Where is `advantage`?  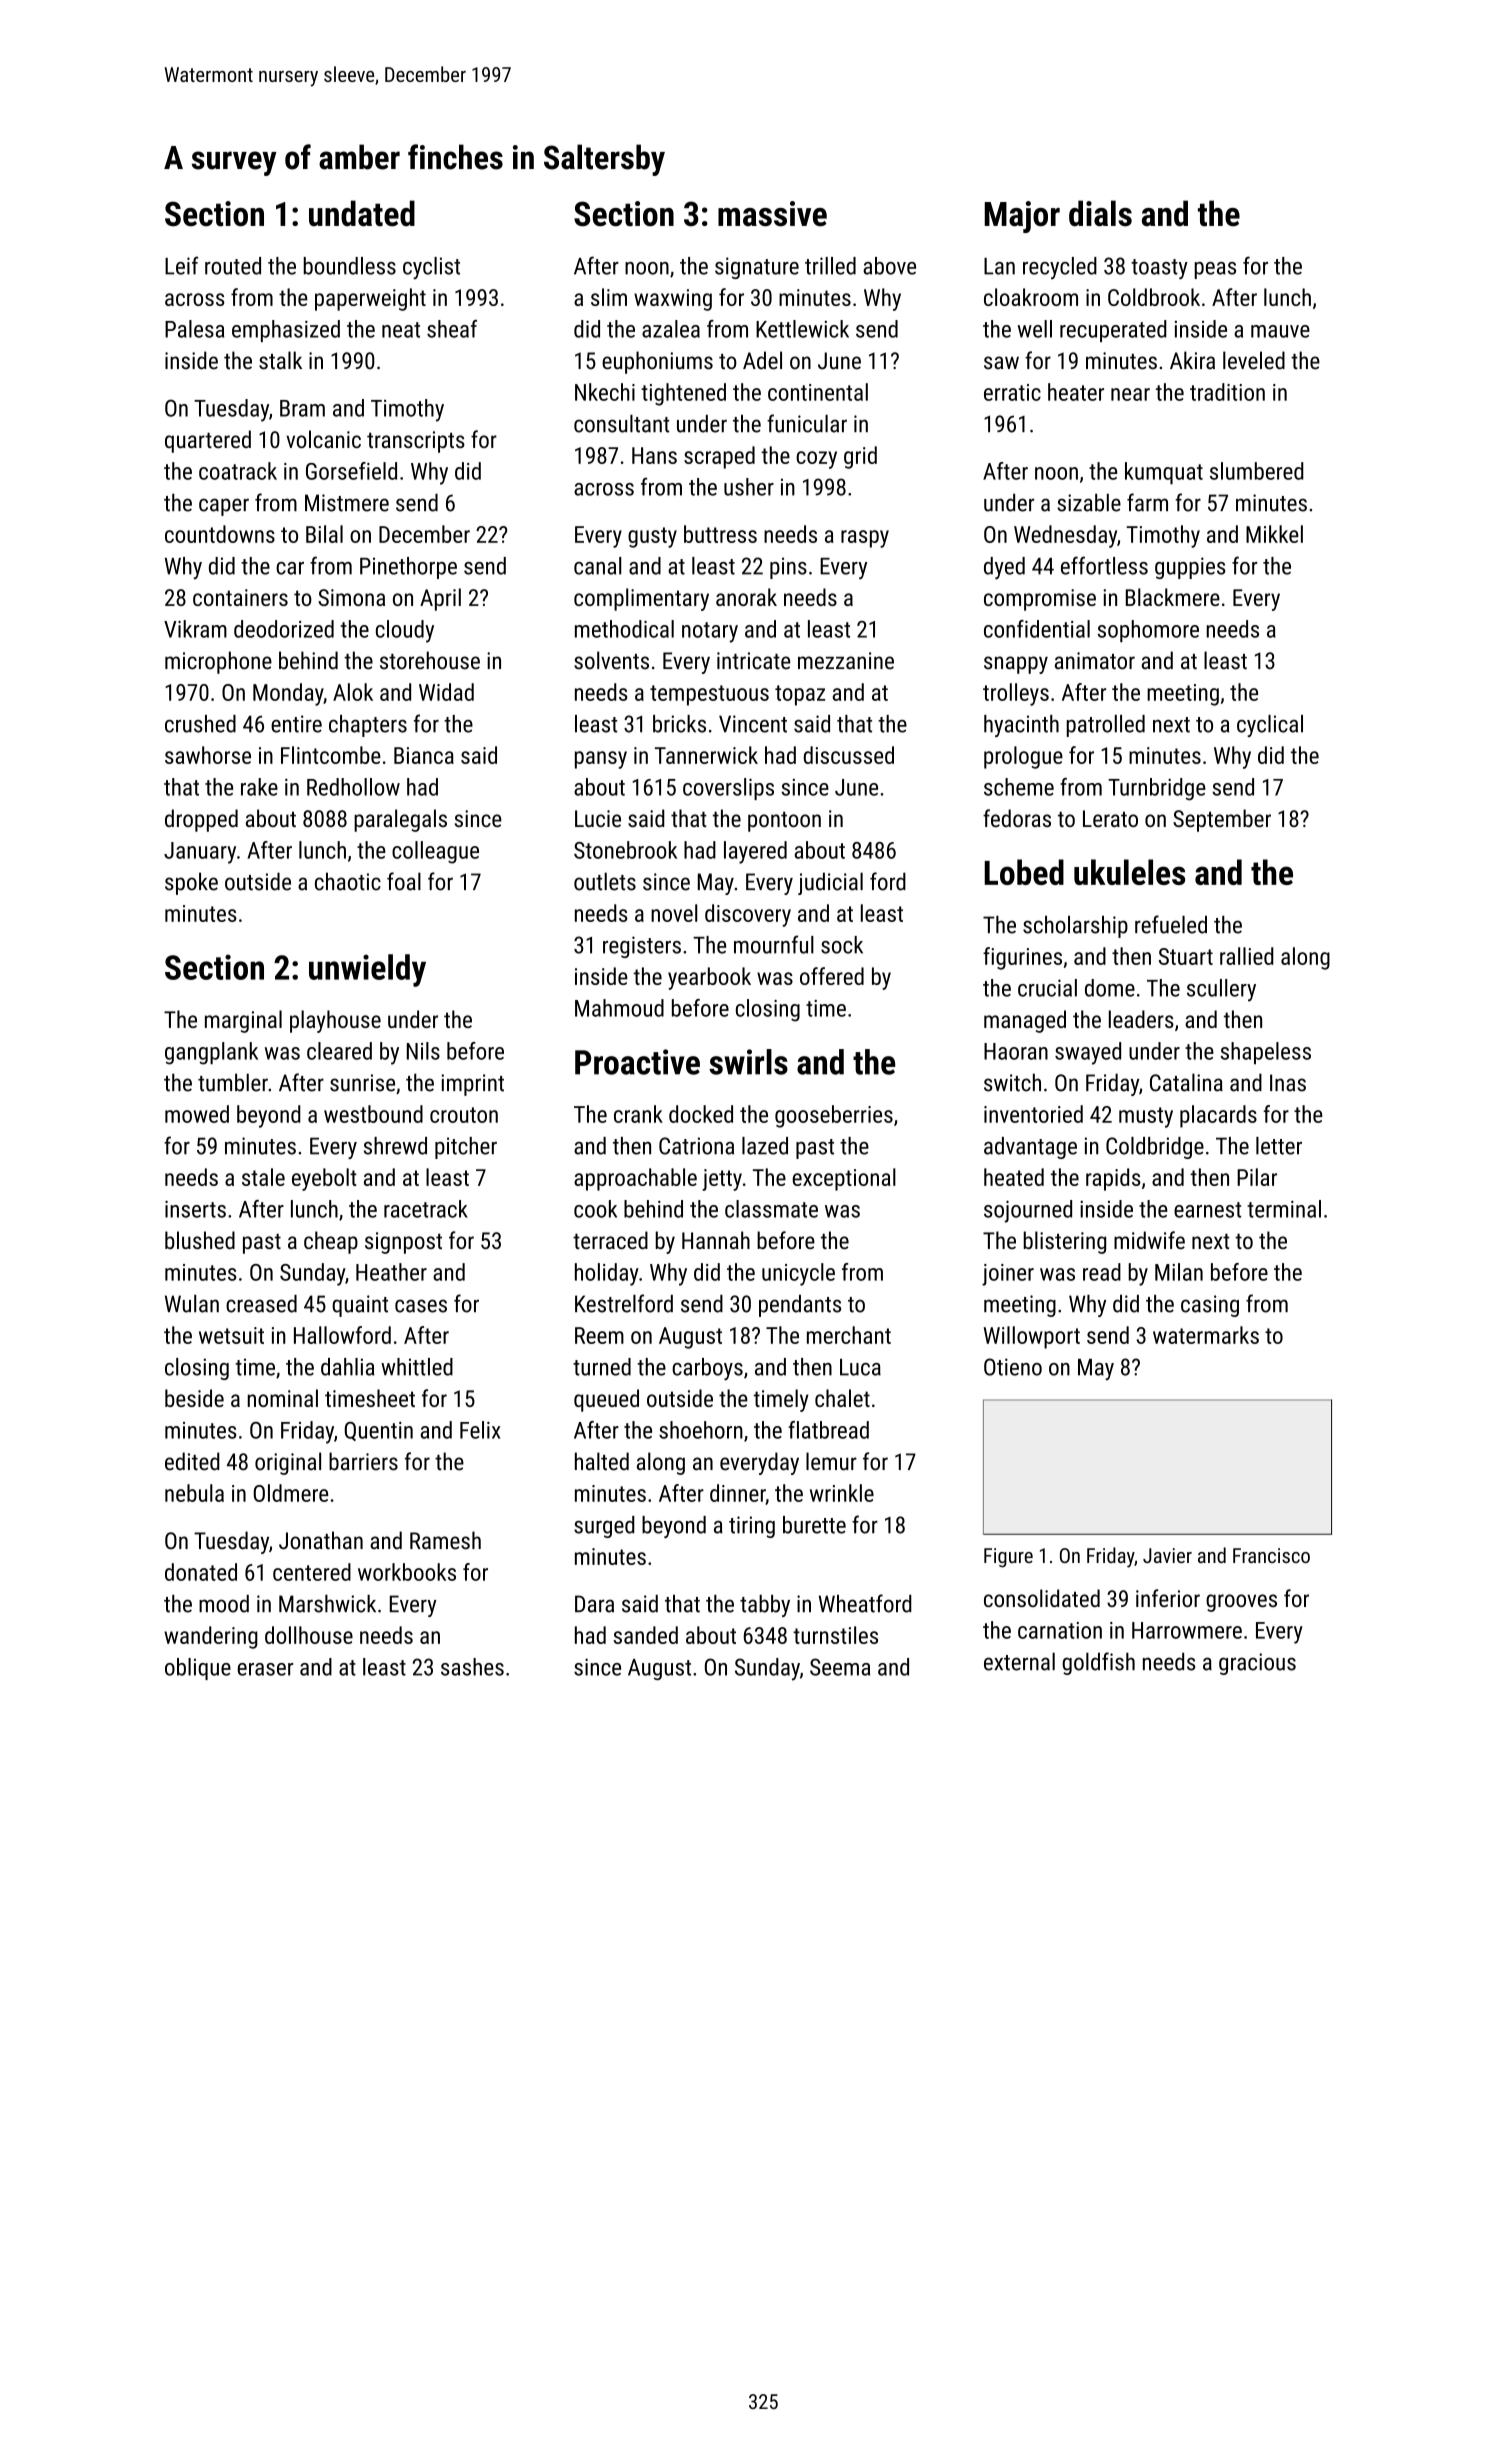 advantage is located at coordinates (1030, 1148).
